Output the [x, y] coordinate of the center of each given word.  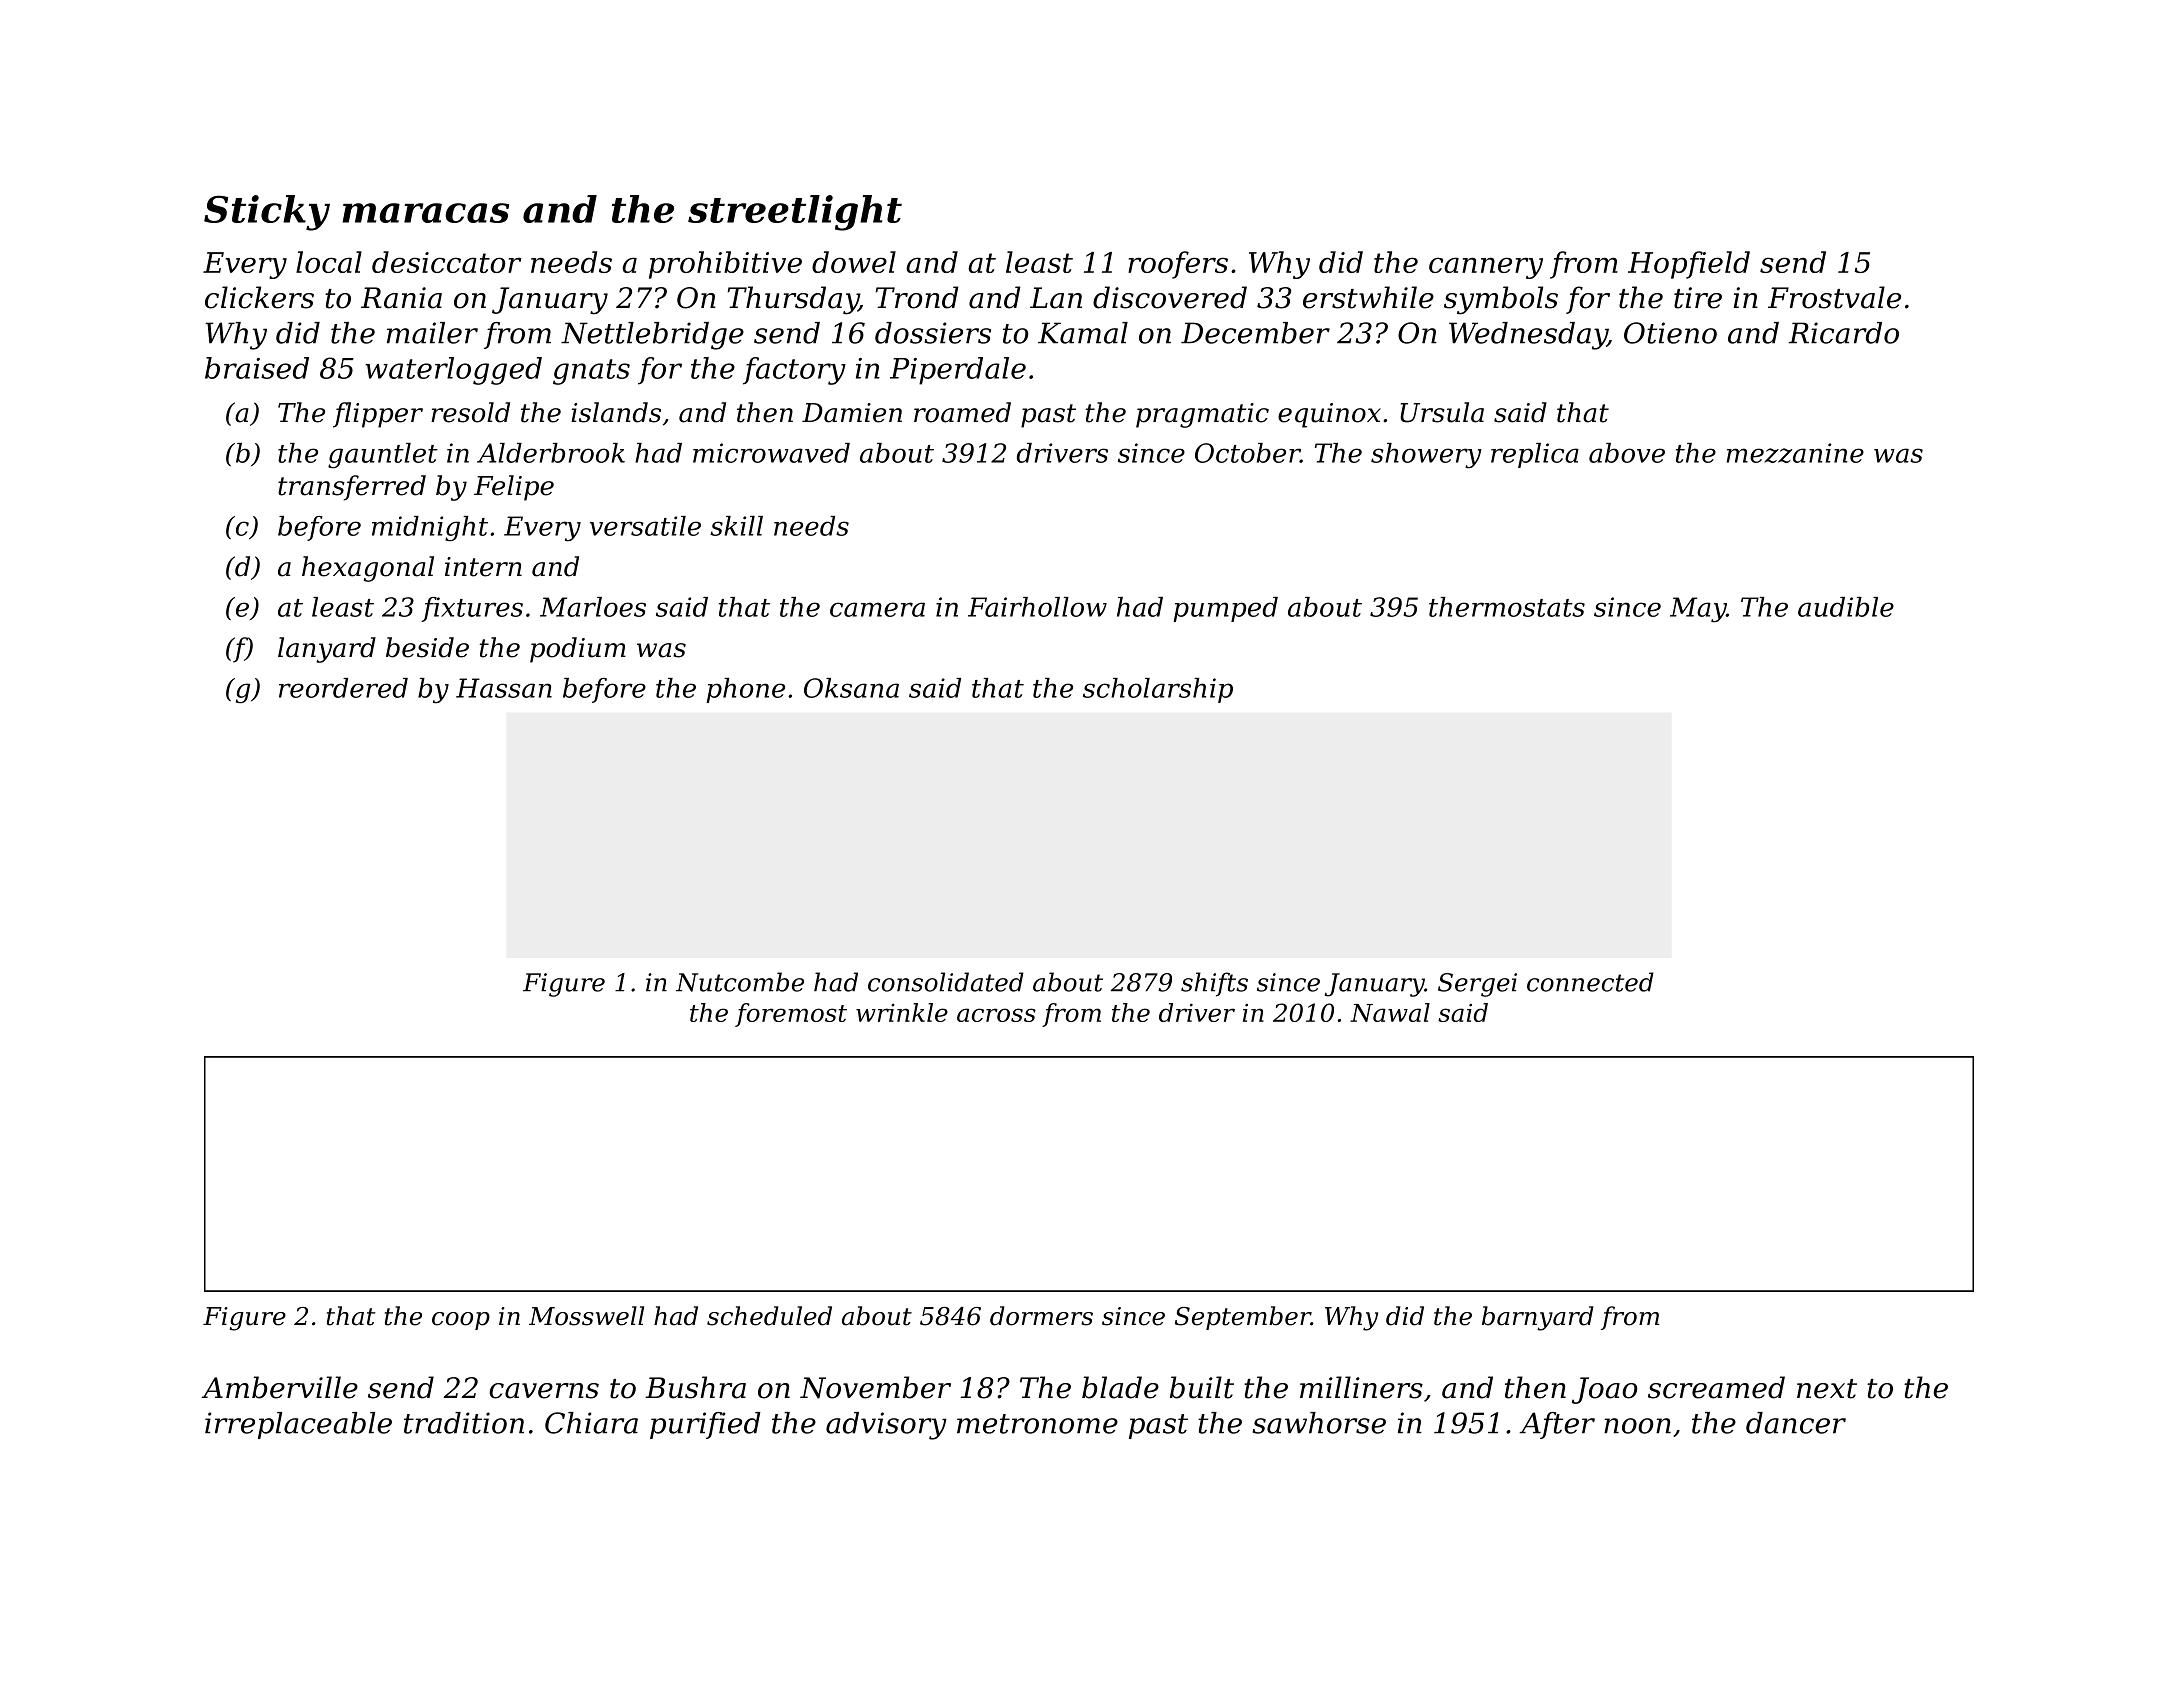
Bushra [695, 1387]
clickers [259, 297]
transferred [352, 488]
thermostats [1507, 607]
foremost [791, 1015]
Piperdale [958, 371]
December [1255, 333]
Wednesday [1528, 336]
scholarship [1158, 690]
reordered [343, 688]
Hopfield [1689, 265]
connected [1590, 982]
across [996, 1015]
